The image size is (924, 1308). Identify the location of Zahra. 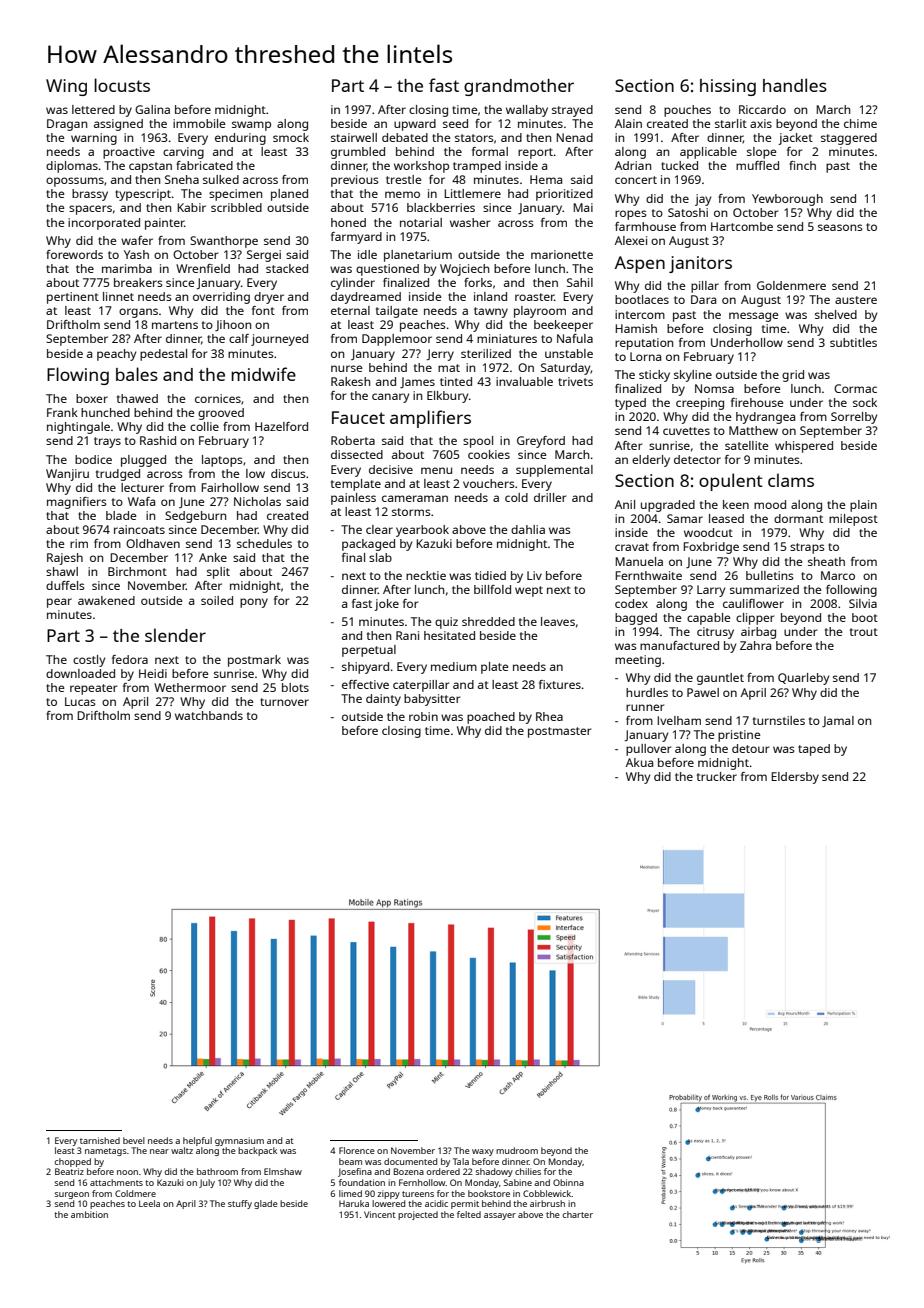
(755, 645).
